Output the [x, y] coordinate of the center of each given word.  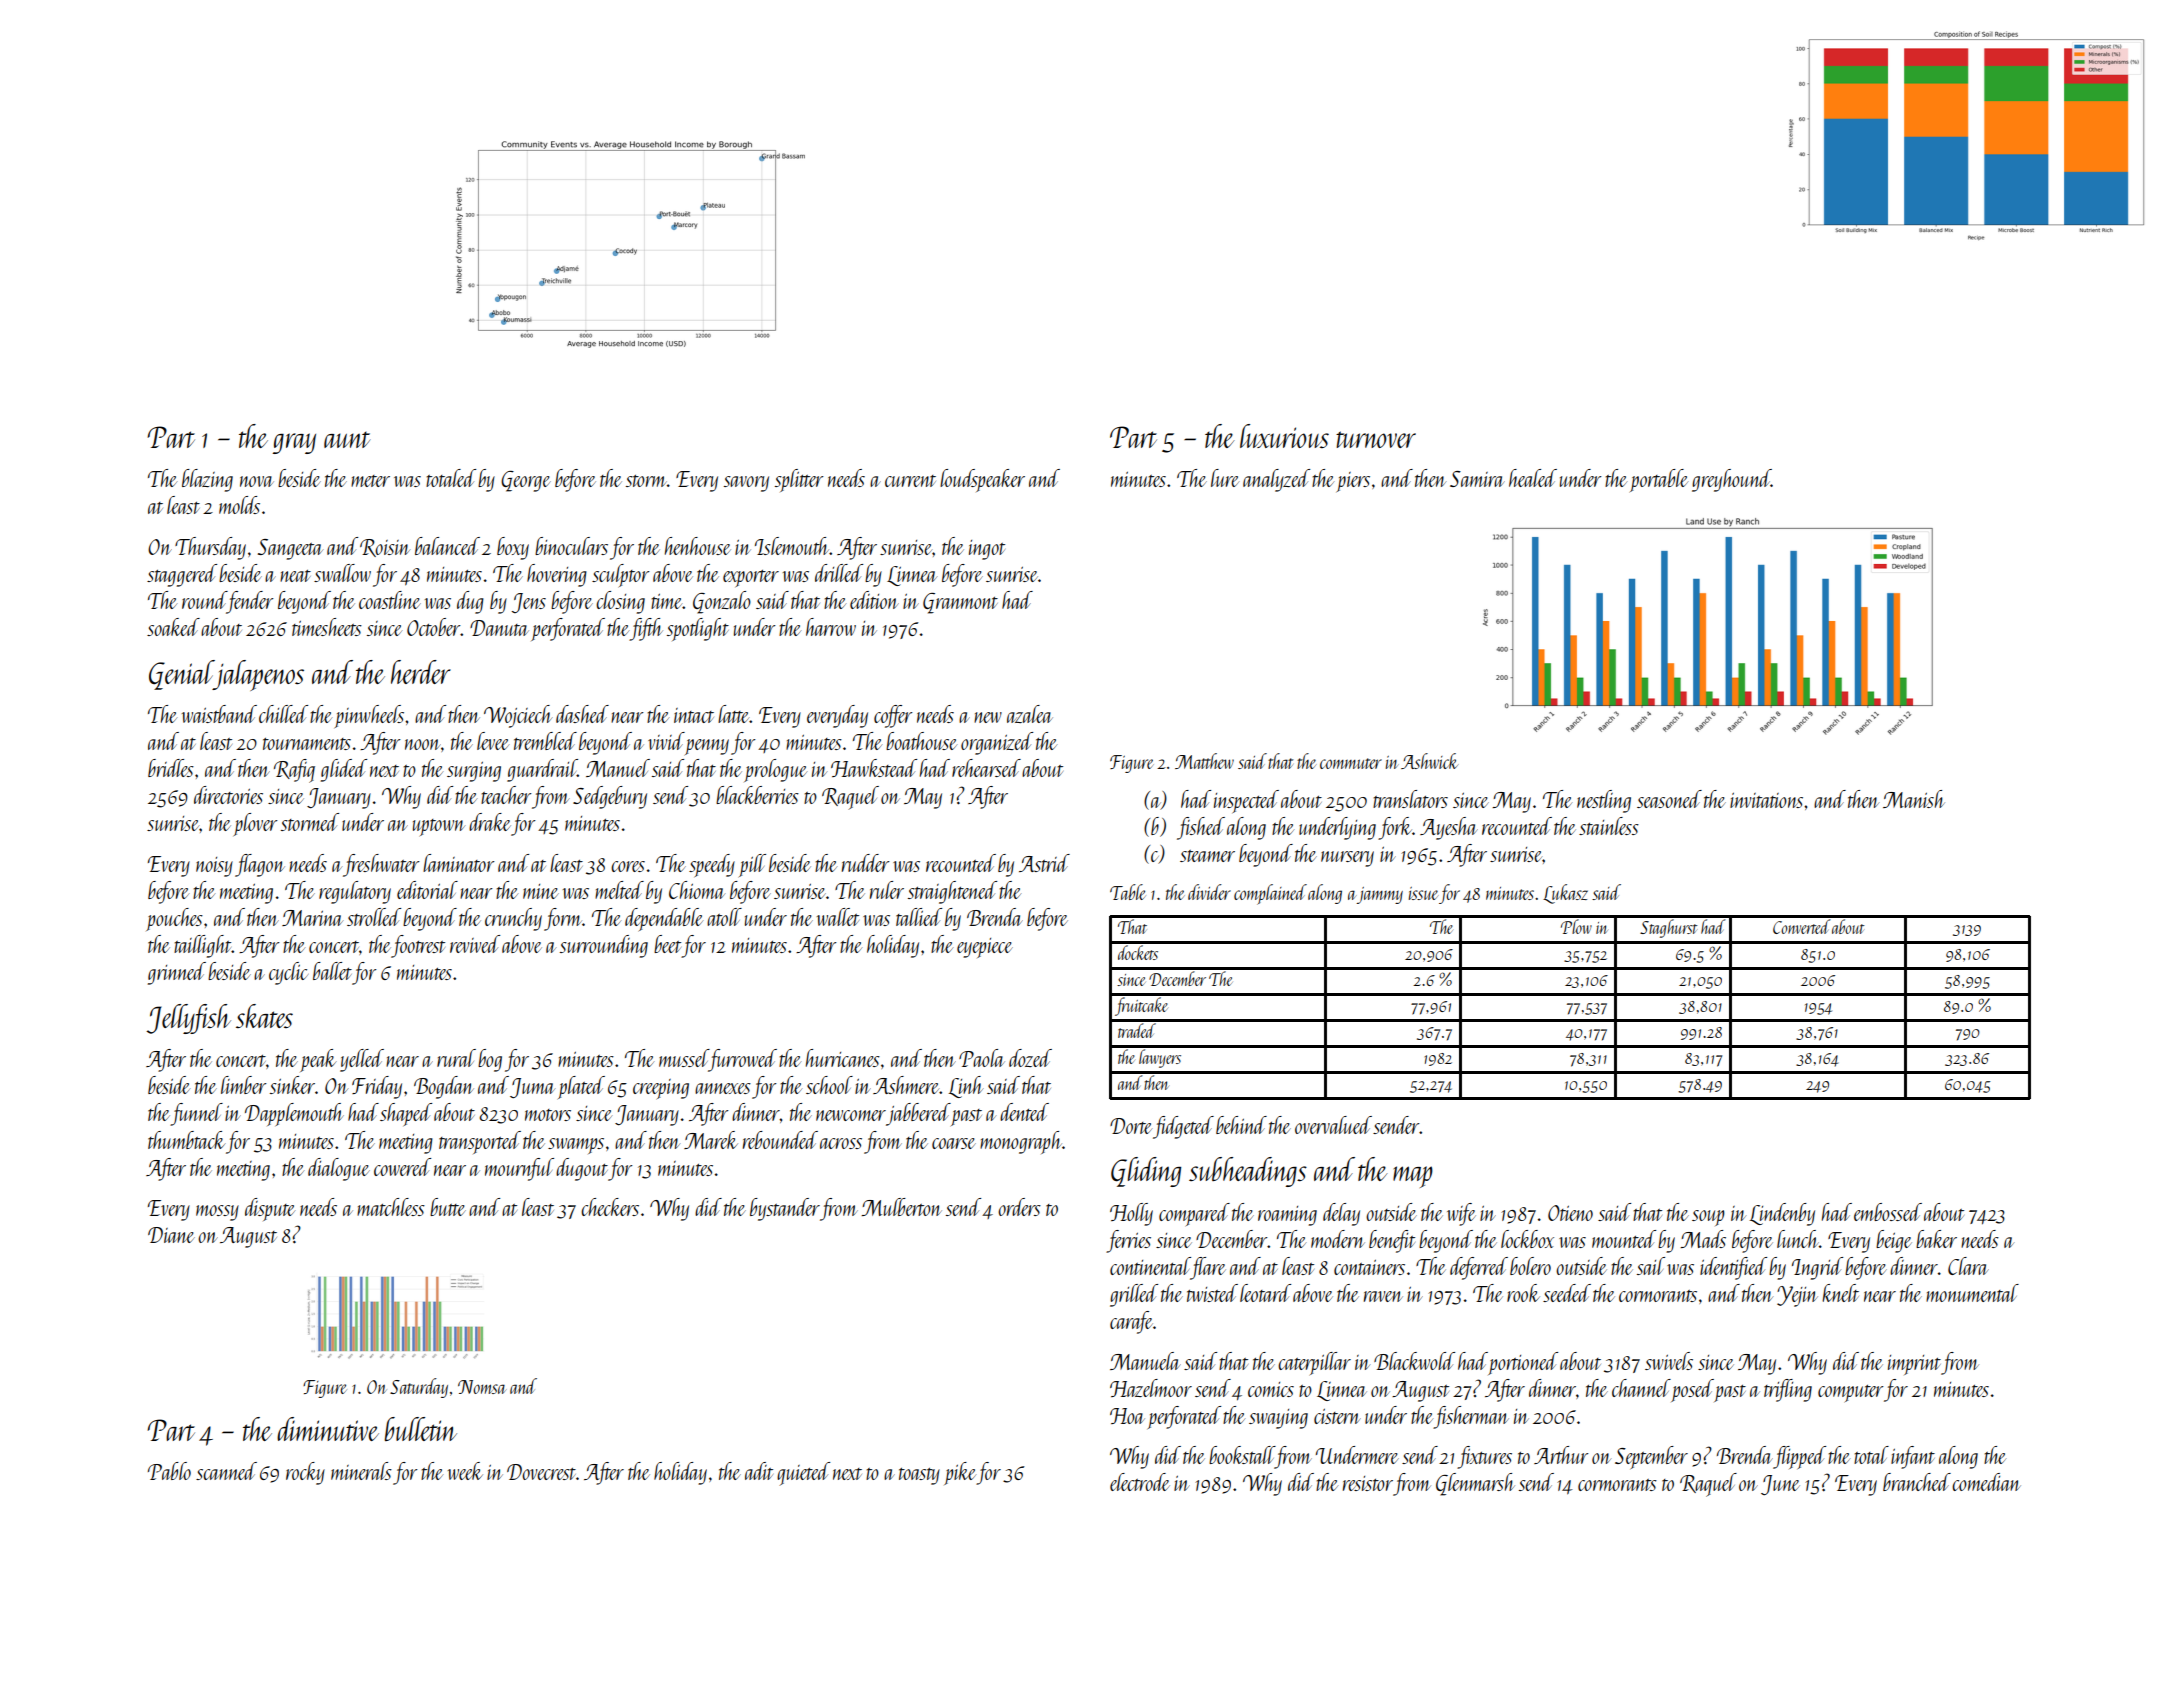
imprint [1914, 1365]
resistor [1368, 1483]
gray [294, 443]
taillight [203, 946]
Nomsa [482, 1387]
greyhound [1731, 480]
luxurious [1284, 436]
